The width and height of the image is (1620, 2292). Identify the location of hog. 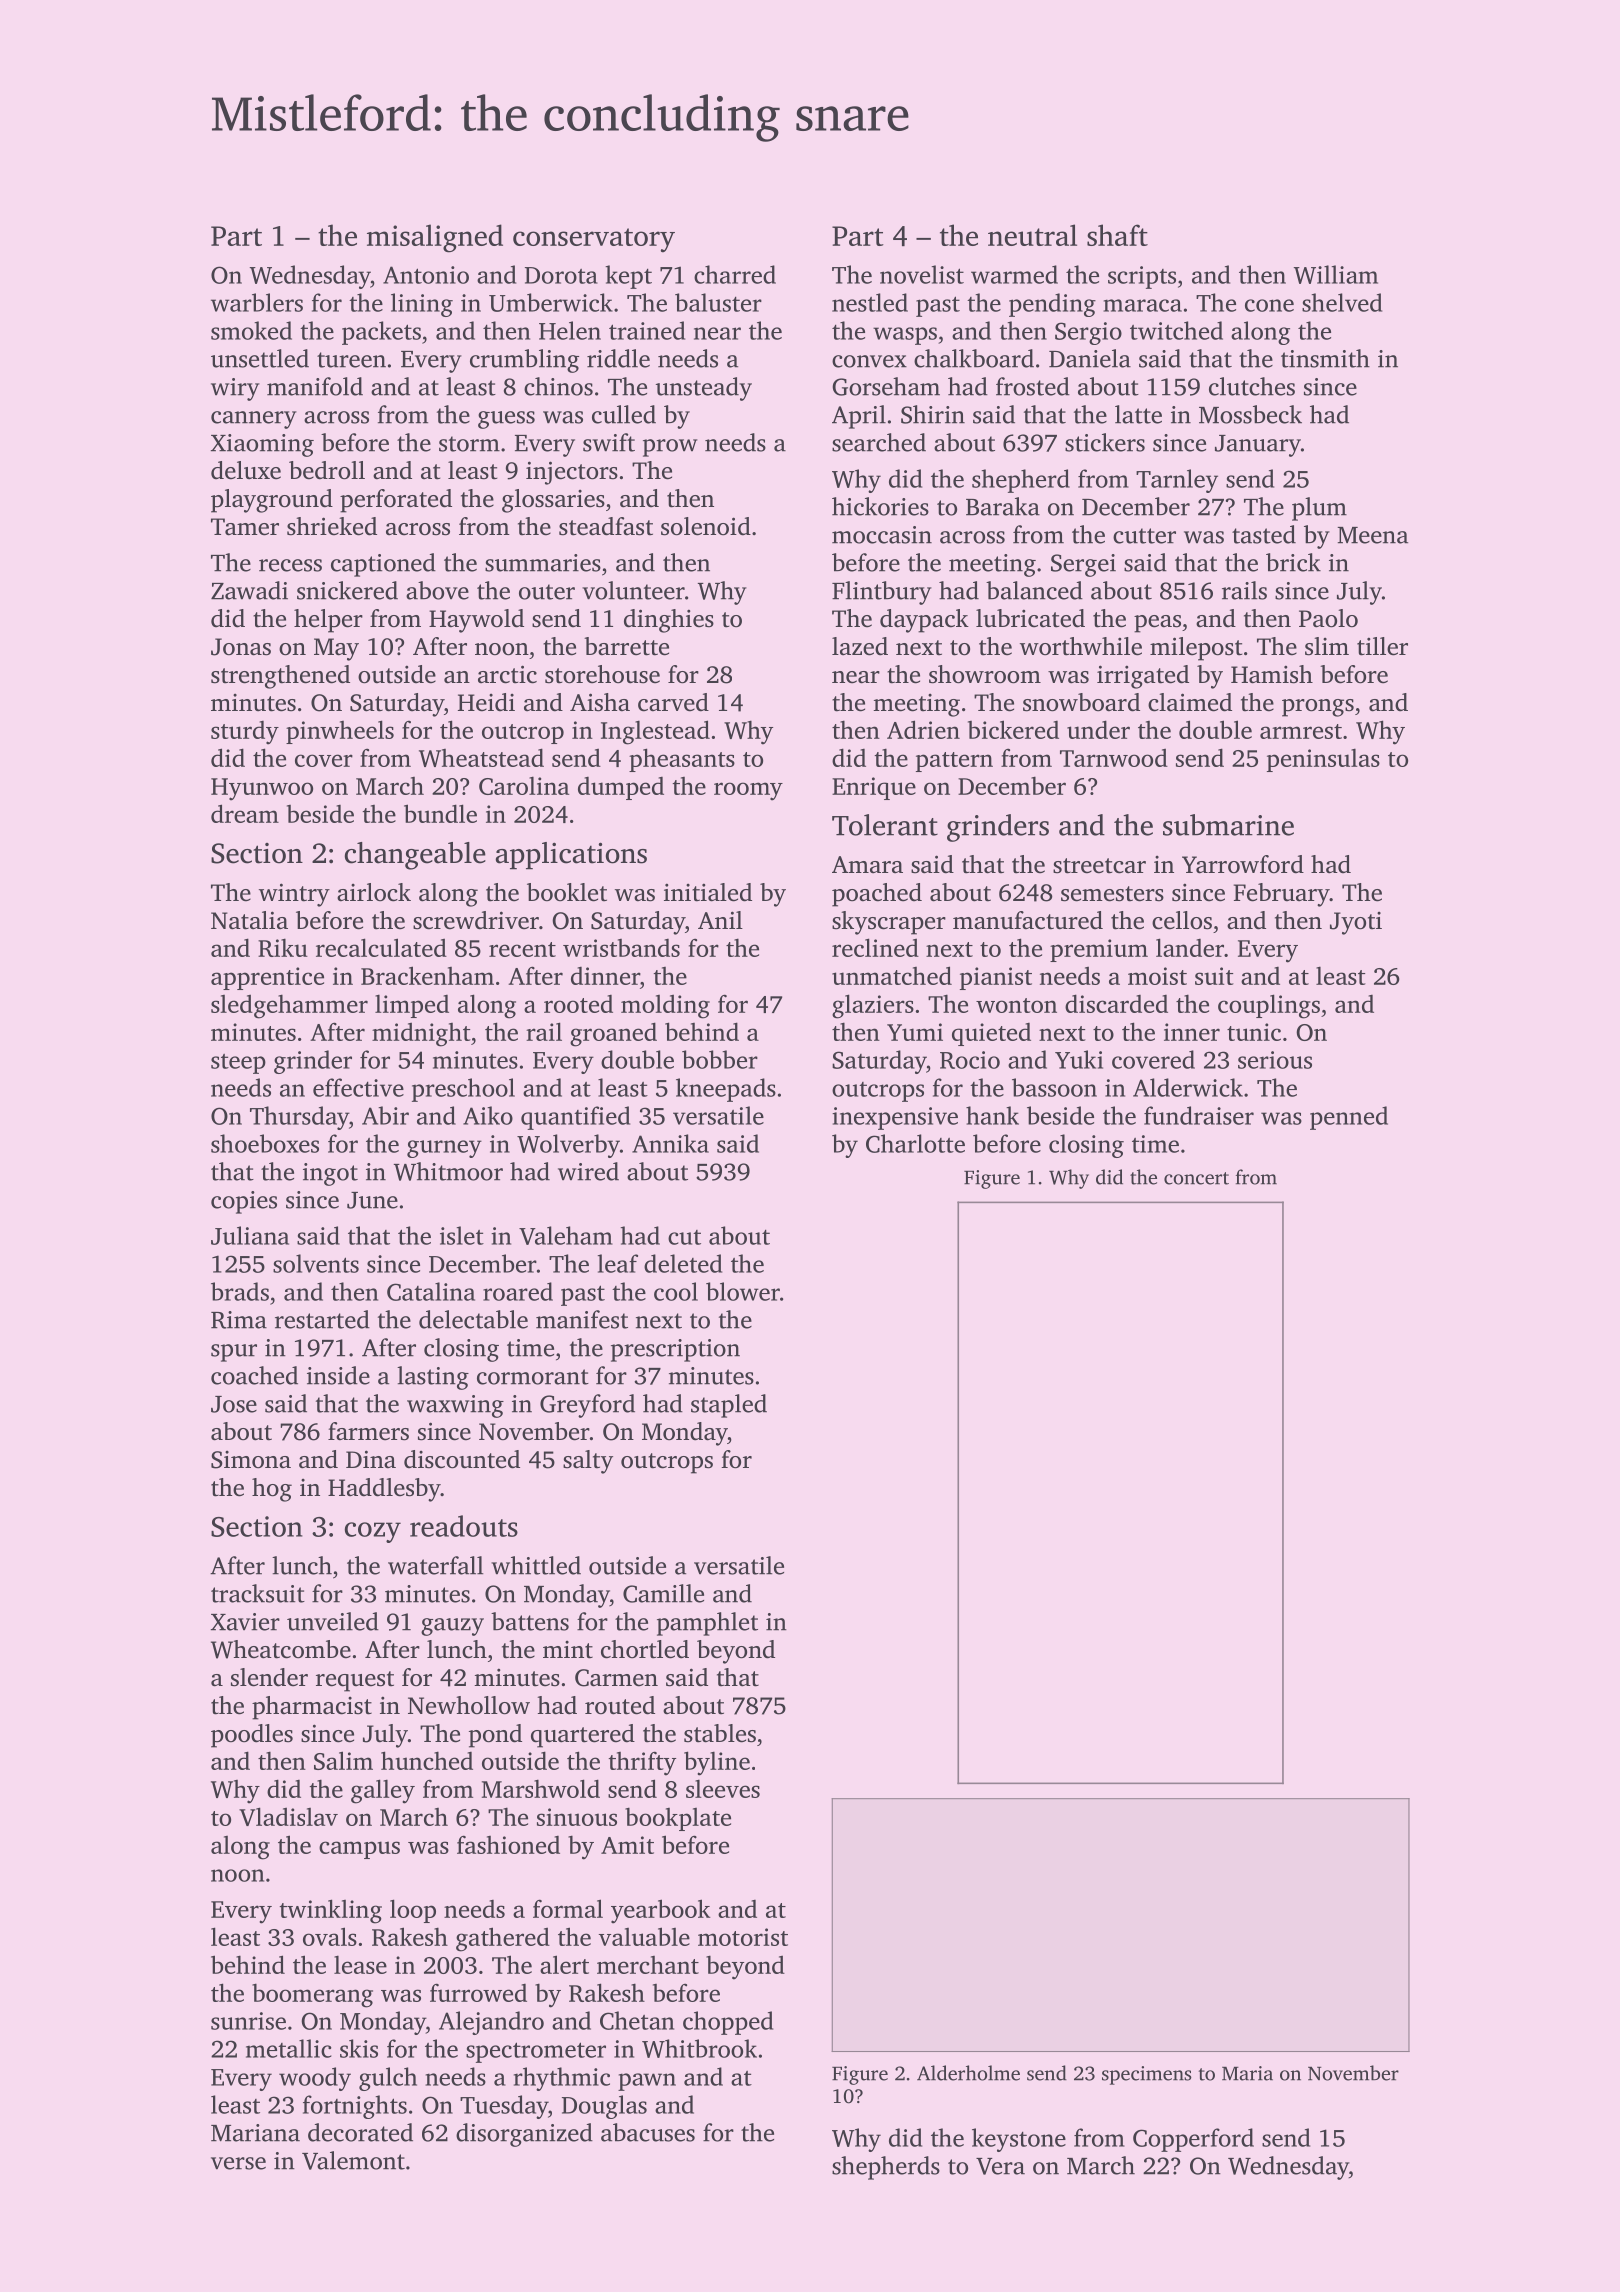
(272, 1490).
